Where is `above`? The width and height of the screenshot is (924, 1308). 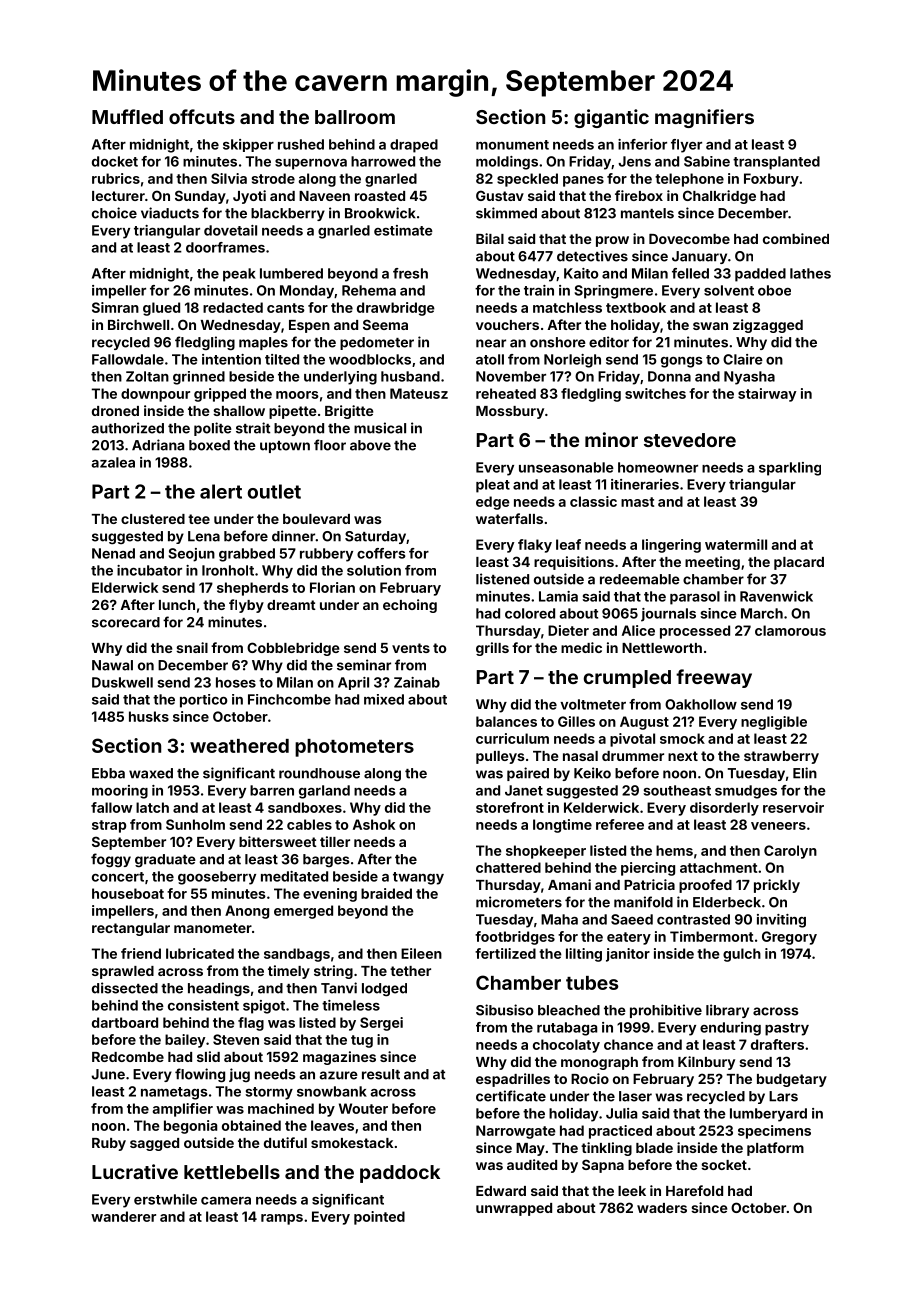
above is located at coordinates (370, 445).
